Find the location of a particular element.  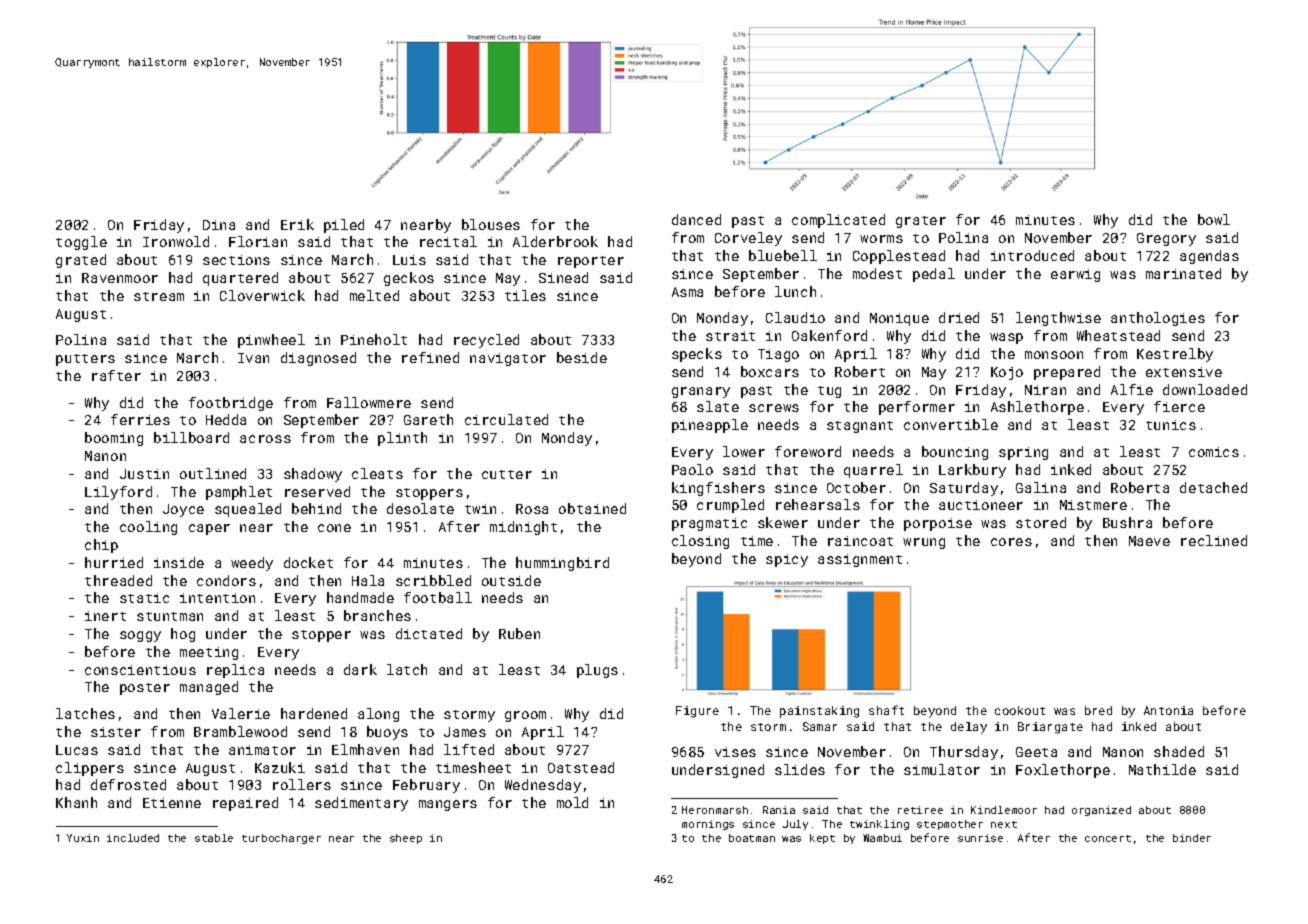

comics is located at coordinates (1214, 452).
